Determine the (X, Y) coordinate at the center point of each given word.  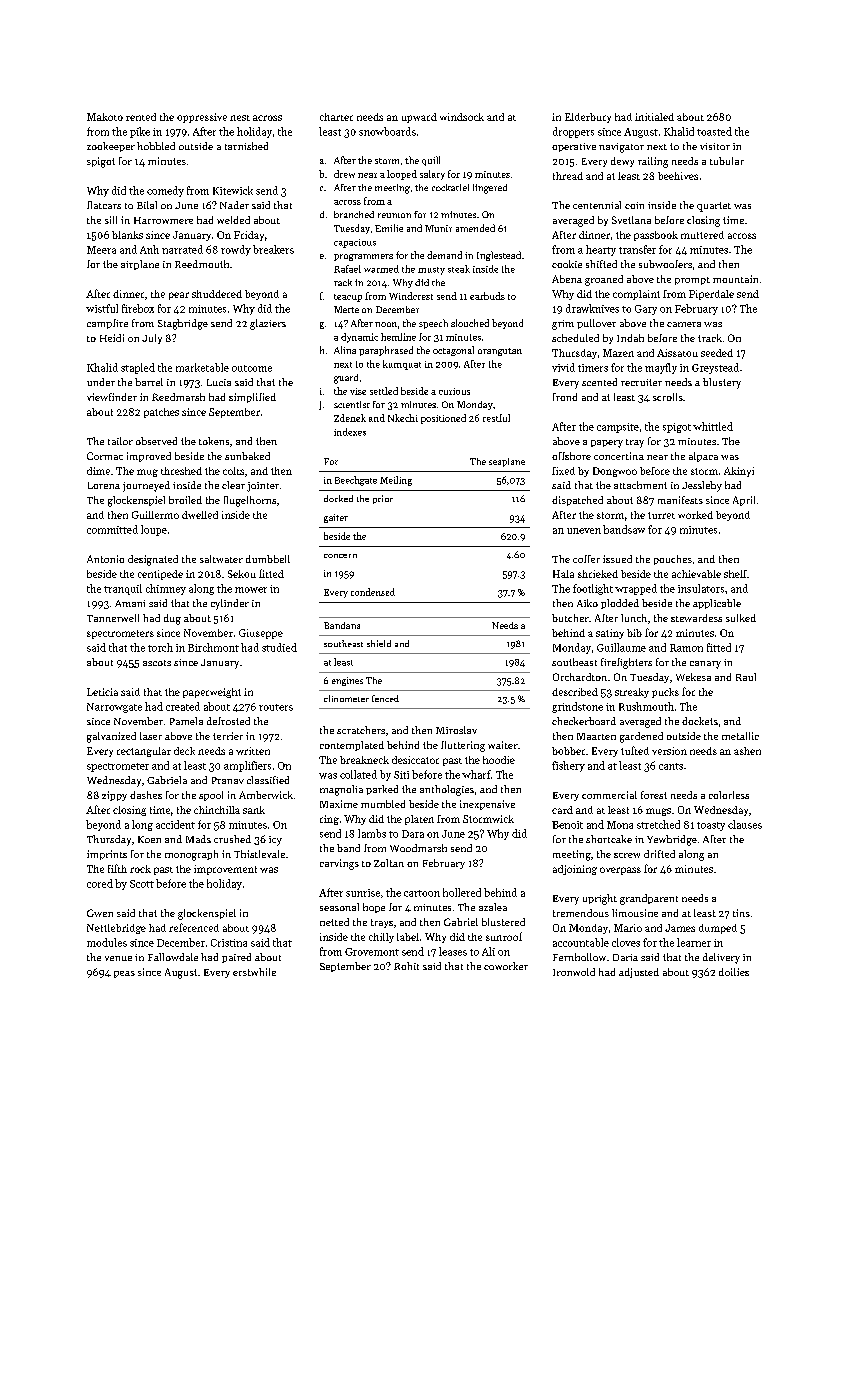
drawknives (592, 308)
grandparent (649, 899)
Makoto (105, 117)
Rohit (406, 966)
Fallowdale (173, 957)
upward (419, 118)
